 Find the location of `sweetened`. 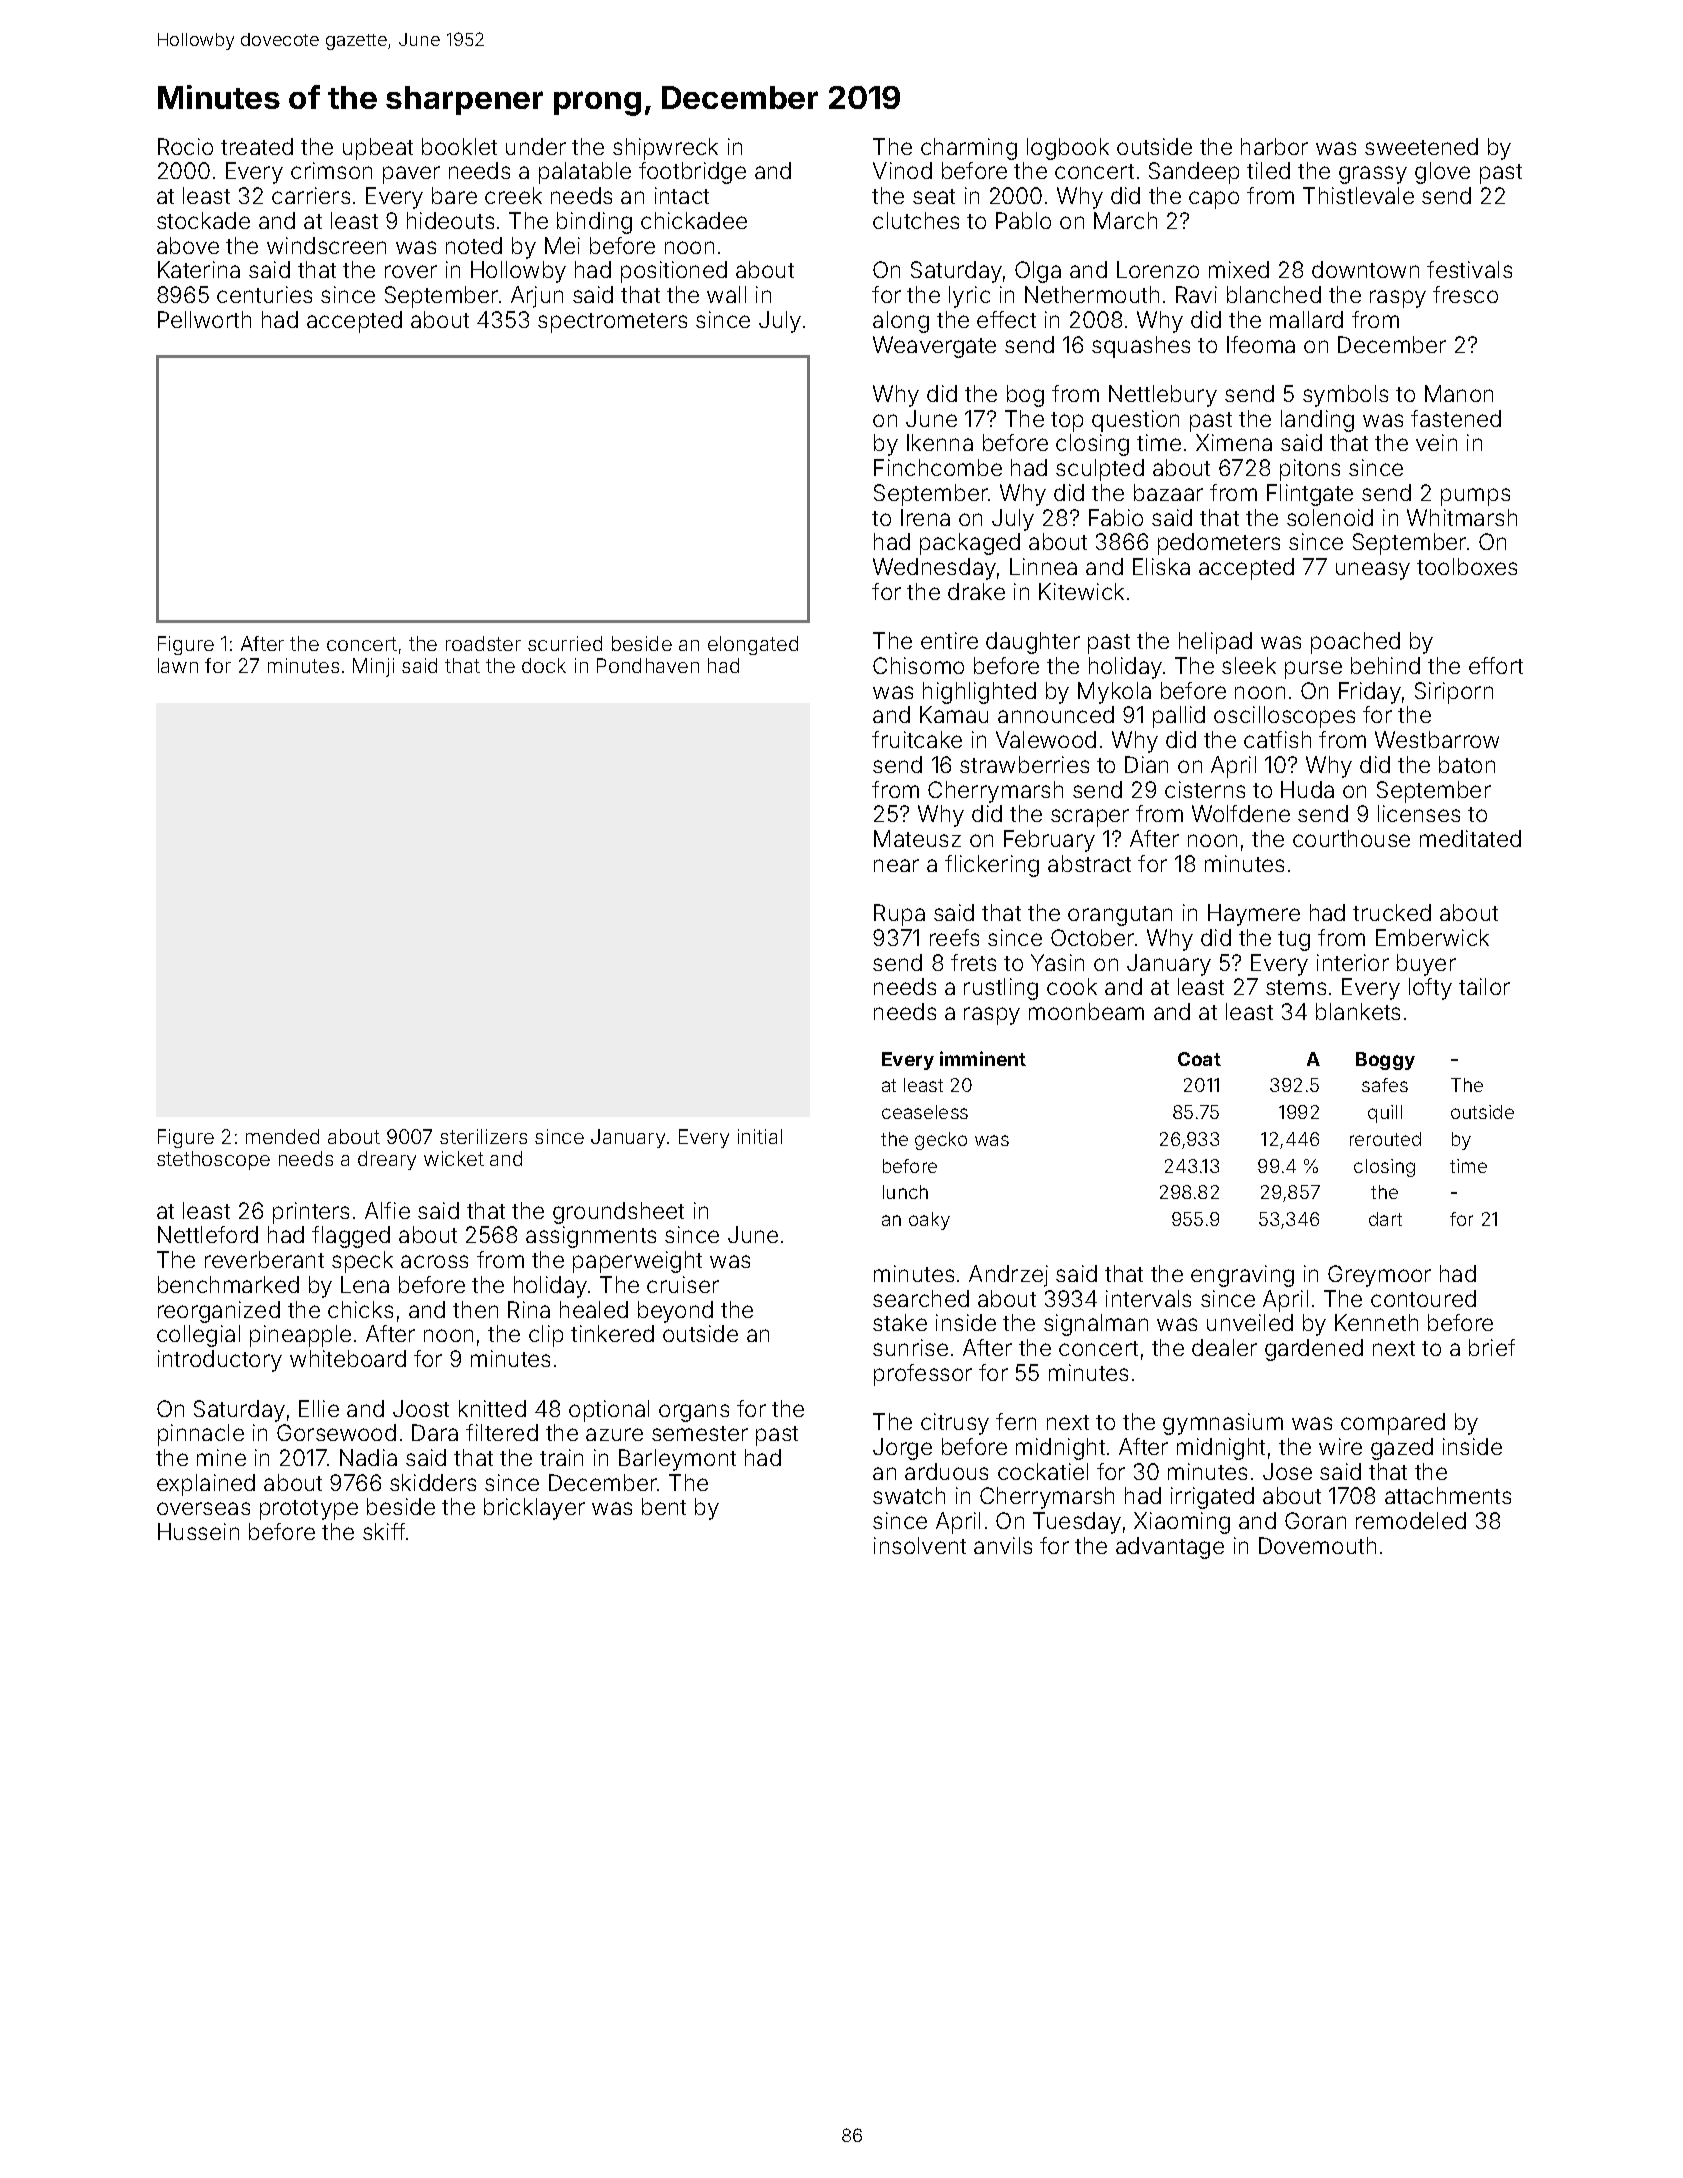

sweetened is located at coordinates (1421, 146).
